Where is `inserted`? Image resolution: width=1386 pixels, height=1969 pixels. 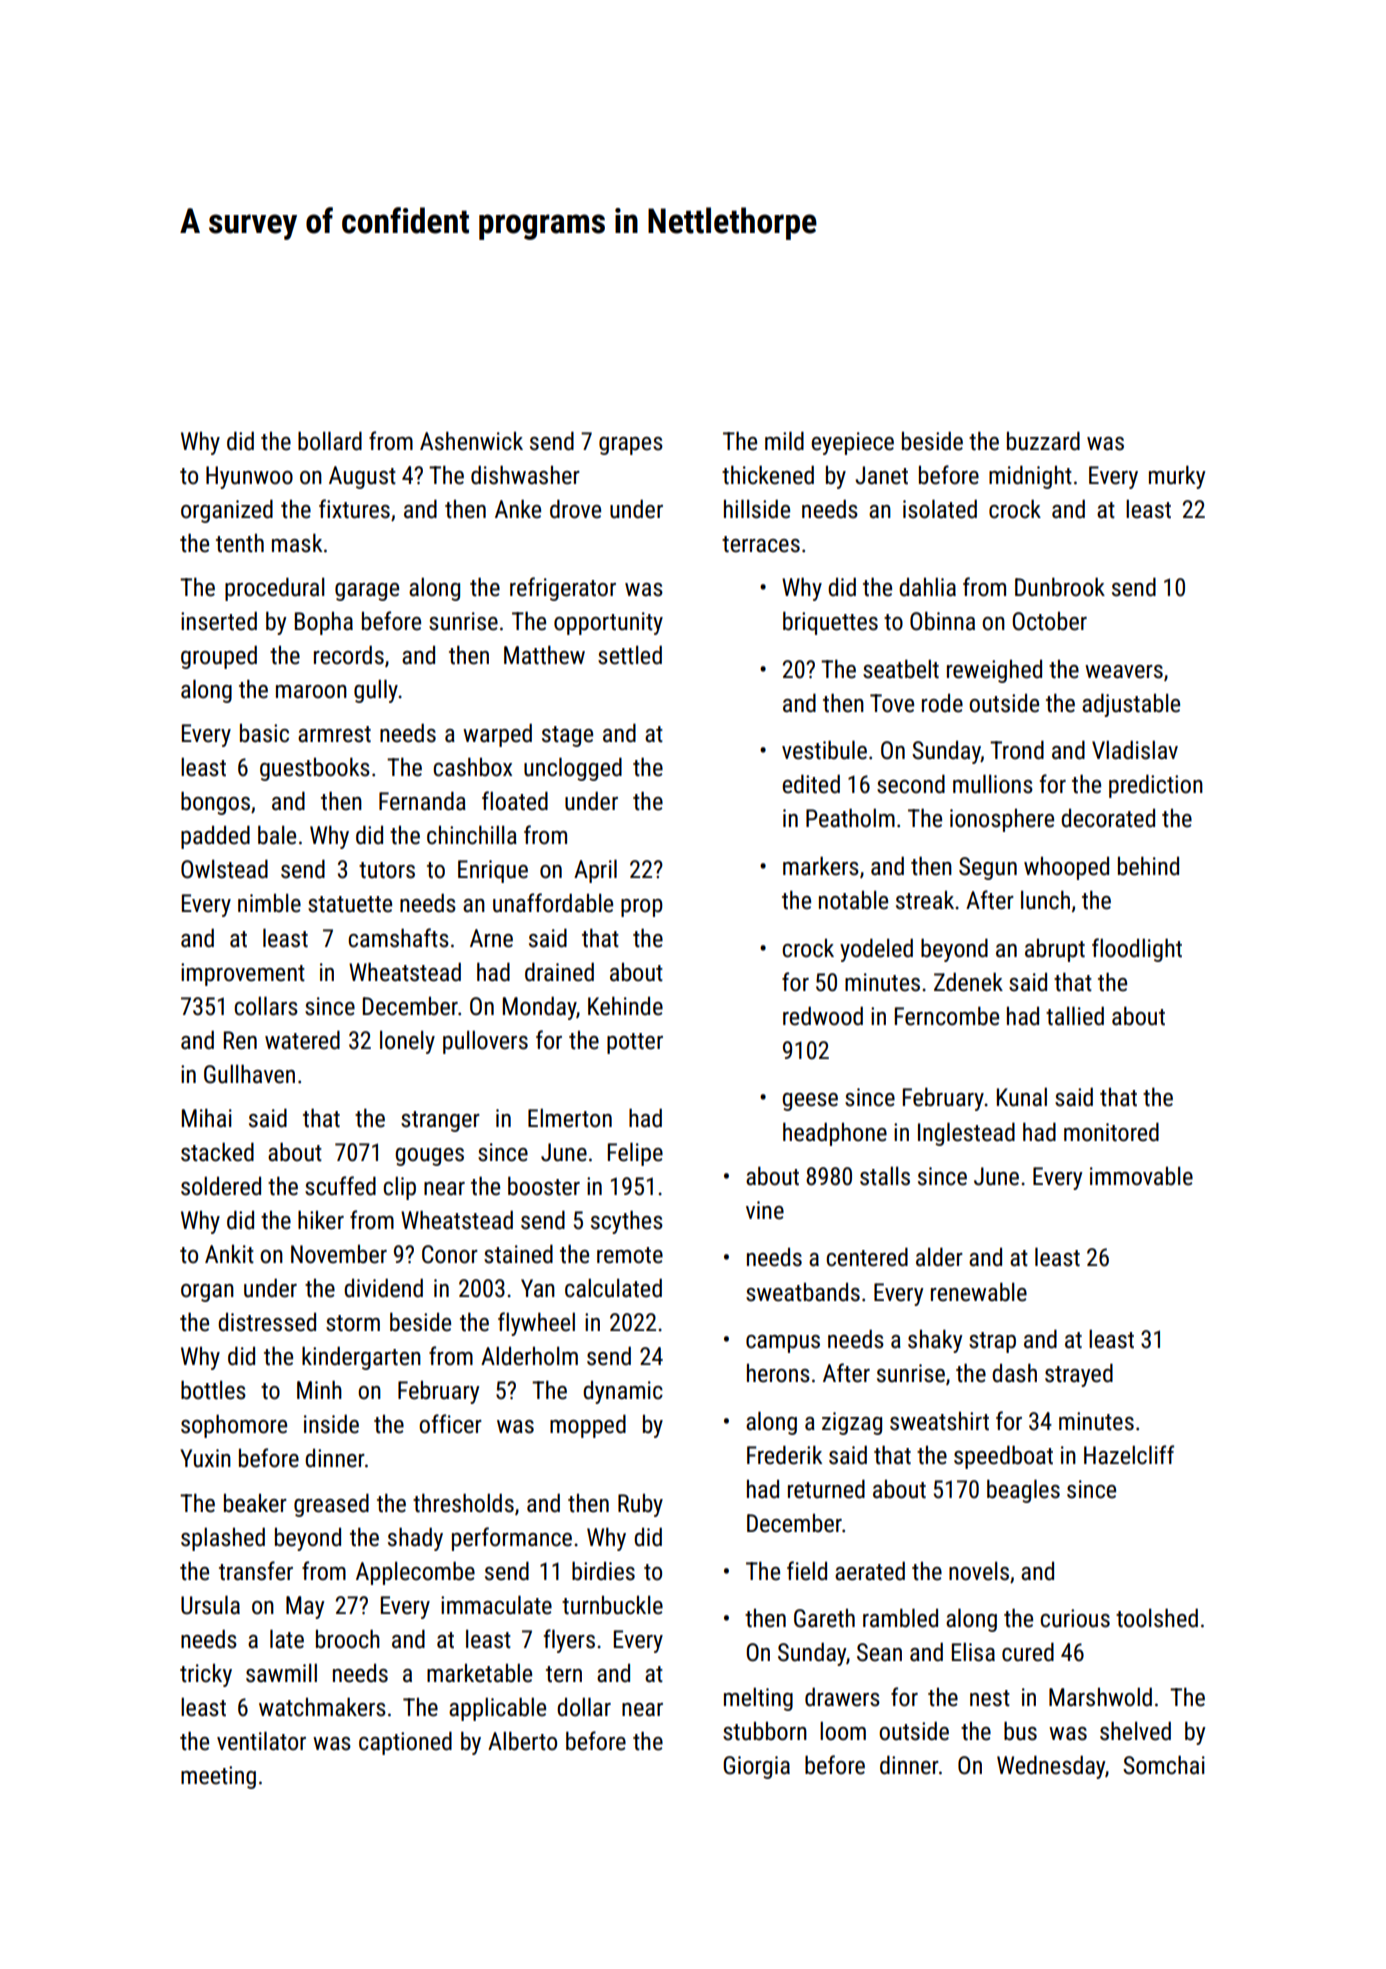 inserted is located at coordinates (219, 621).
